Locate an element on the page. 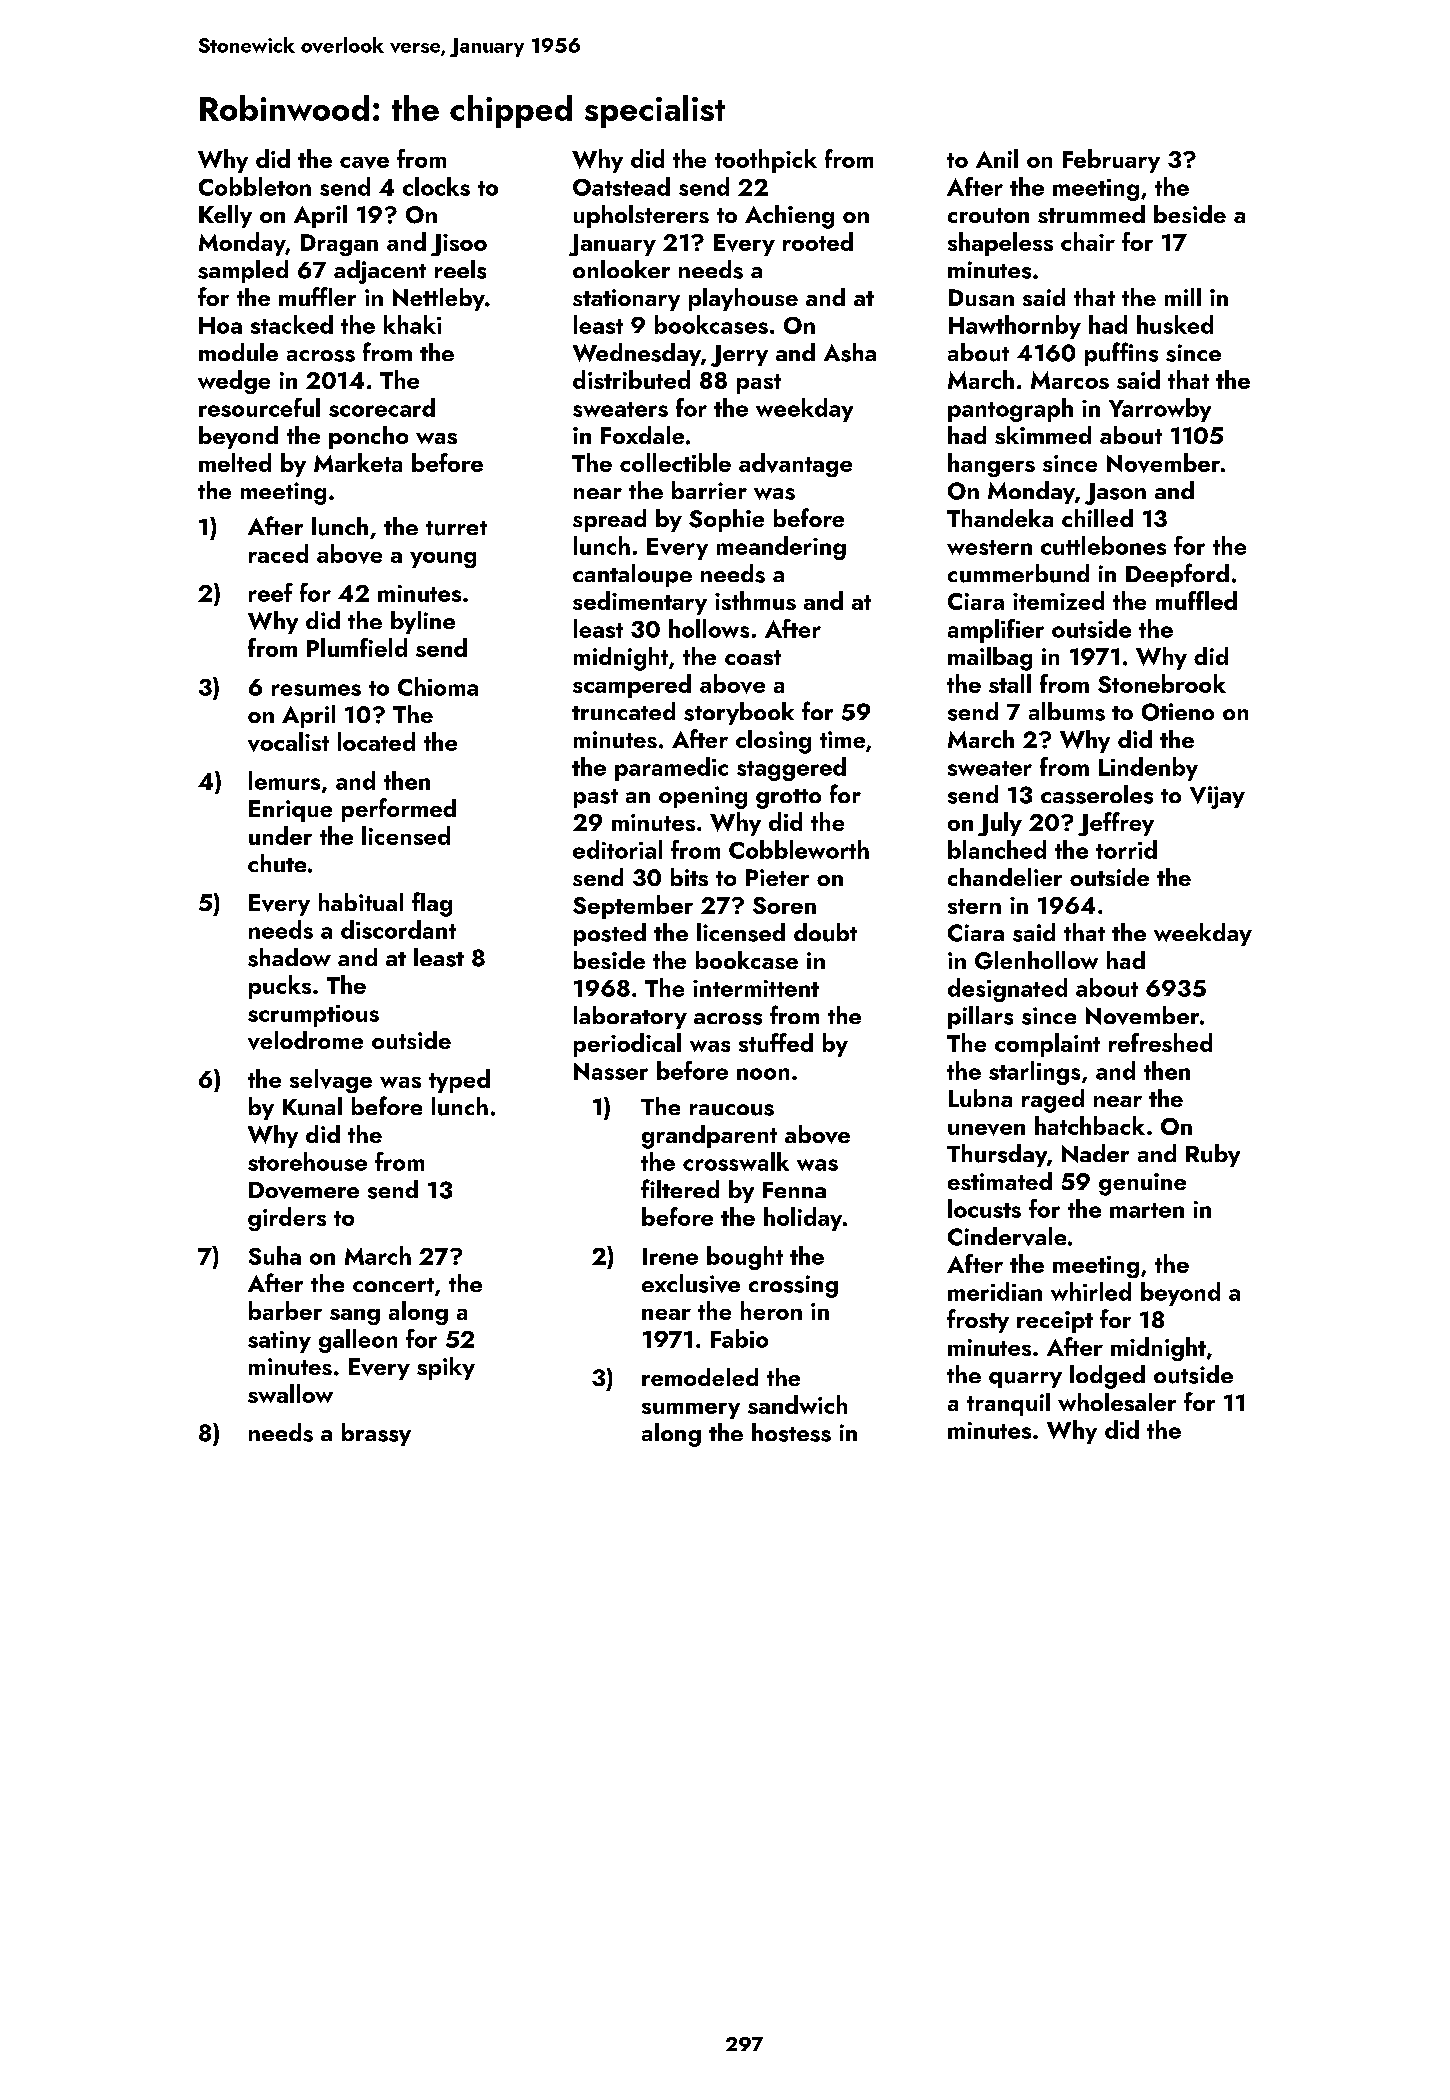 The width and height of the image is (1450, 2100). filtered is located at coordinates (680, 1188).
